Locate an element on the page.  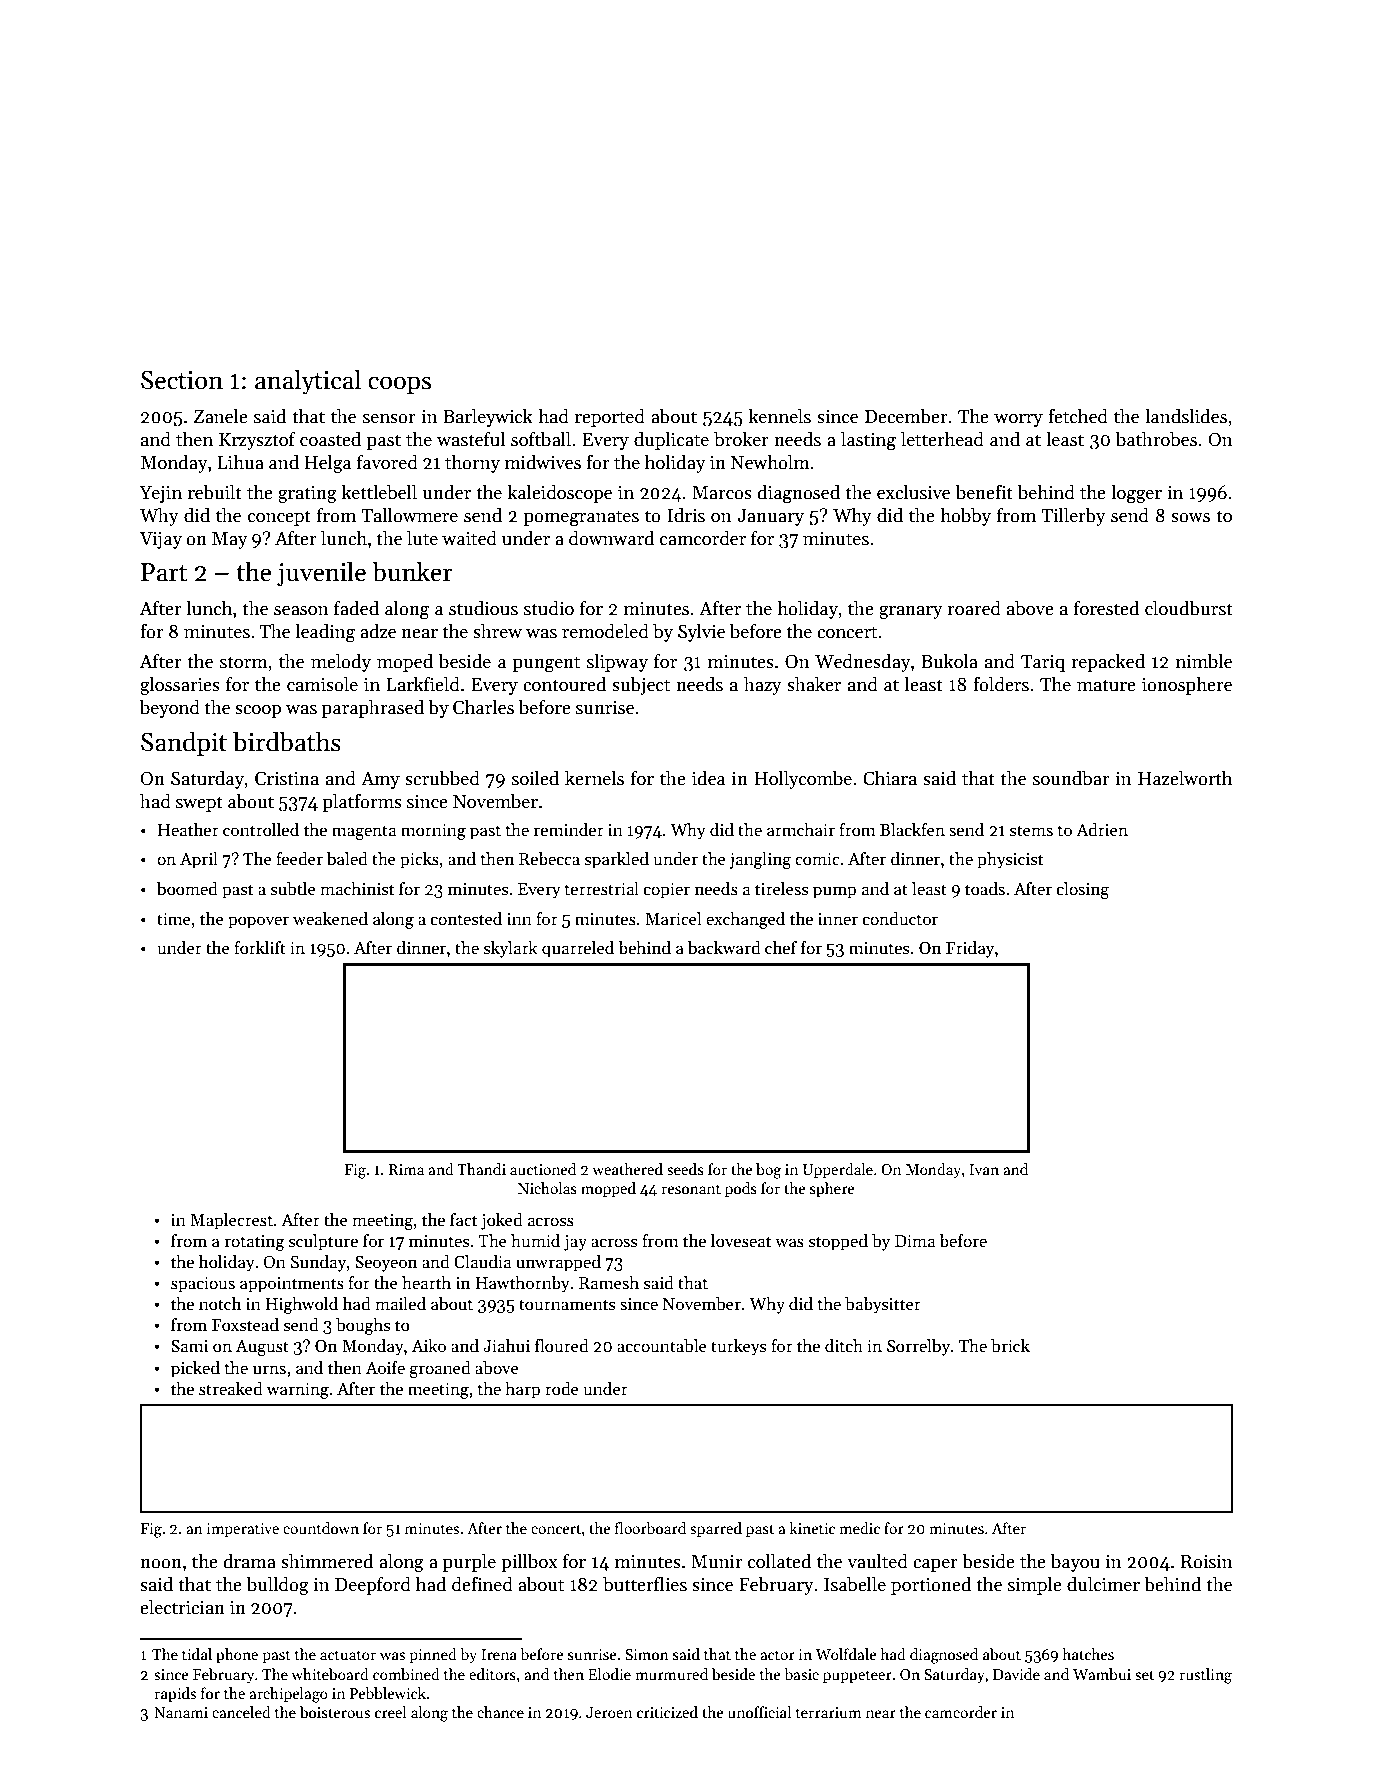
babysitter is located at coordinates (883, 1305).
